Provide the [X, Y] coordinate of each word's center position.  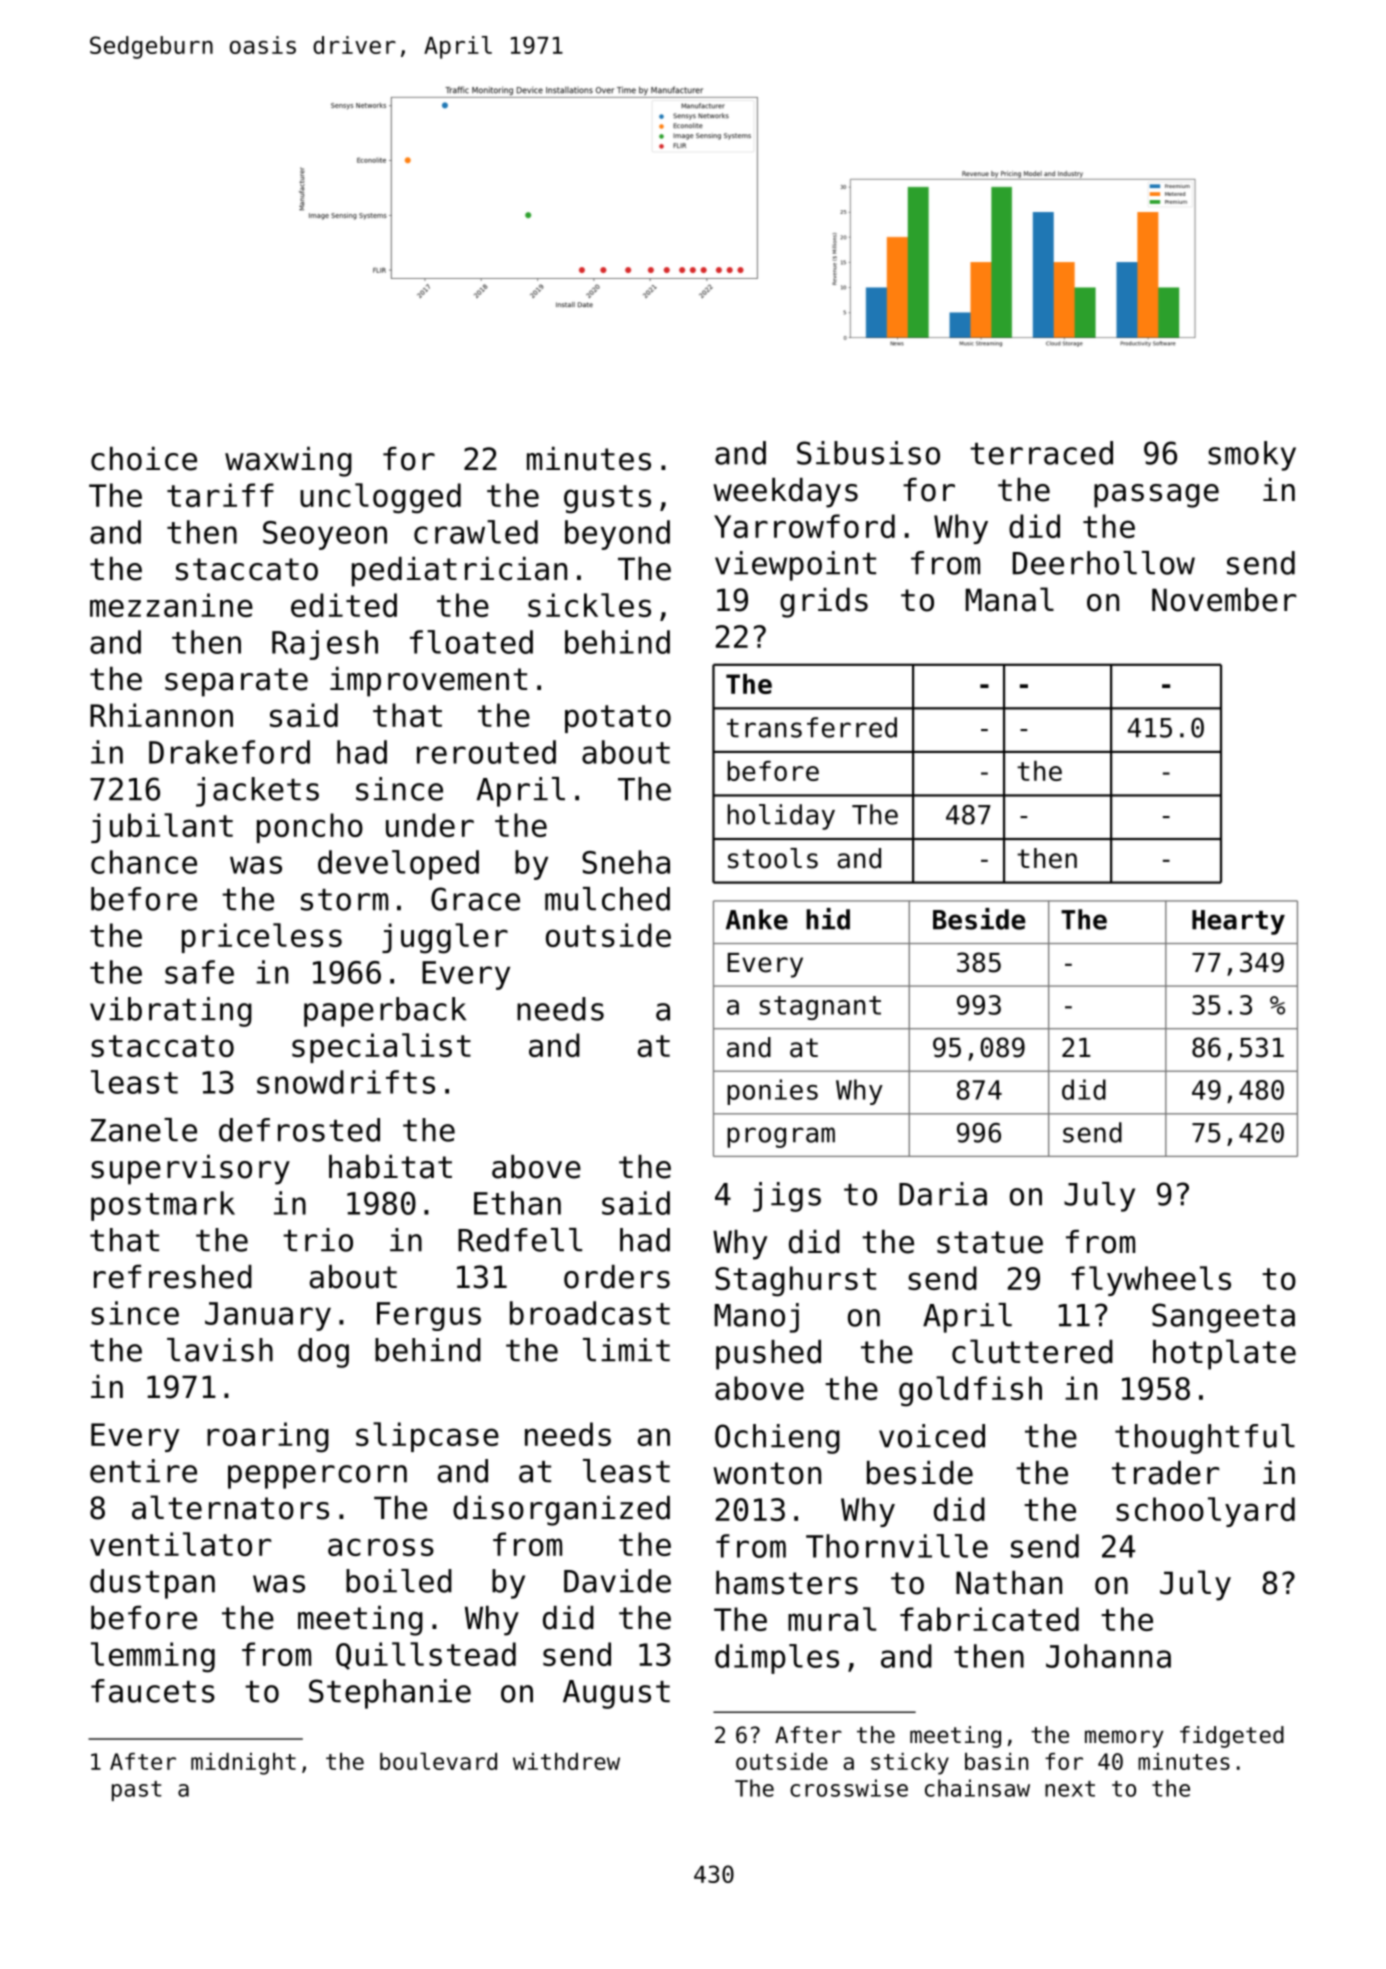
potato [618, 719]
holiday [781, 817]
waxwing [288, 462]
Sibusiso [868, 453]
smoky [1252, 456]
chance [144, 862]
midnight [243, 1764]
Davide [617, 1581]
